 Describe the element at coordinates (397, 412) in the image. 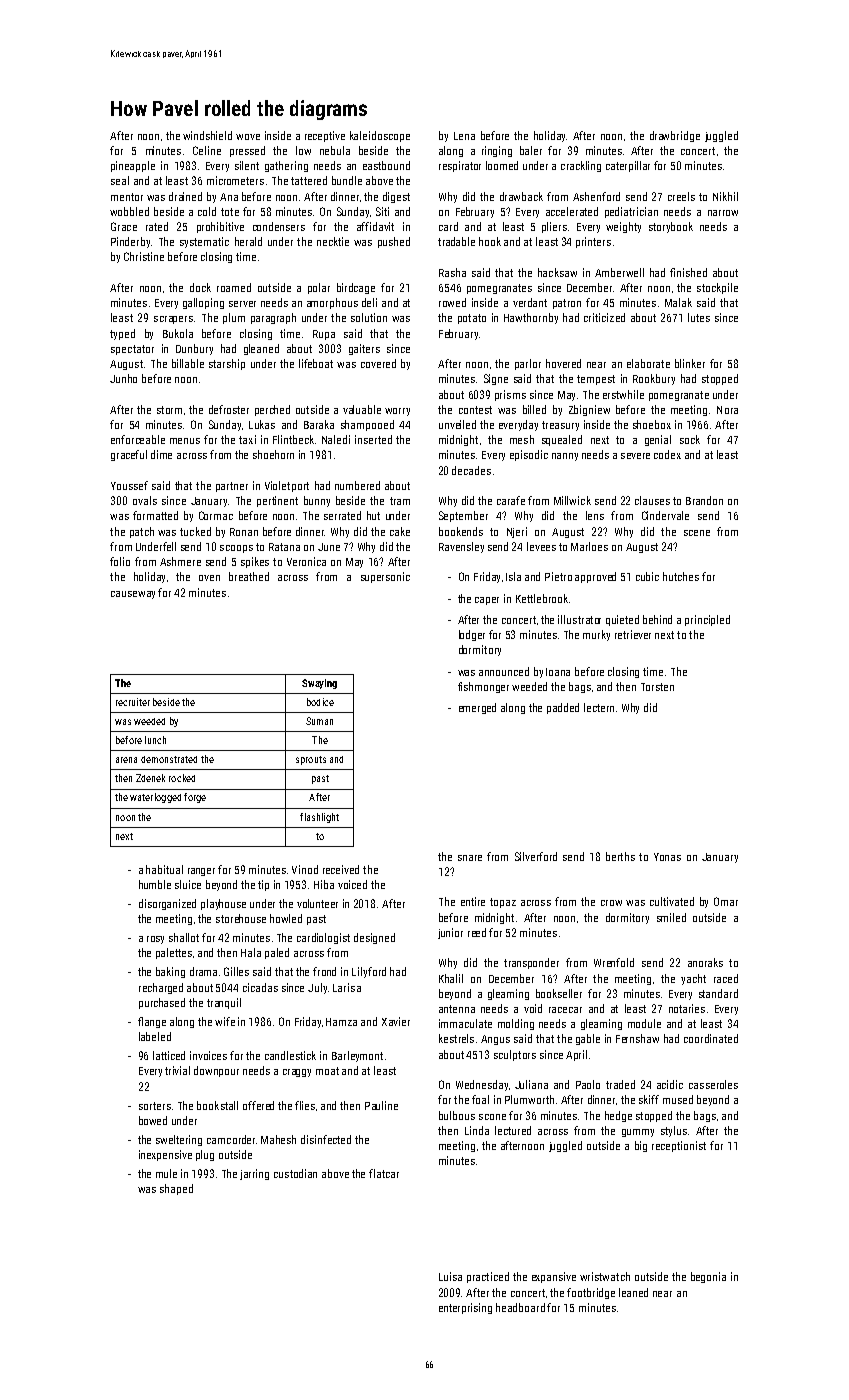

I see `worry` at that location.
